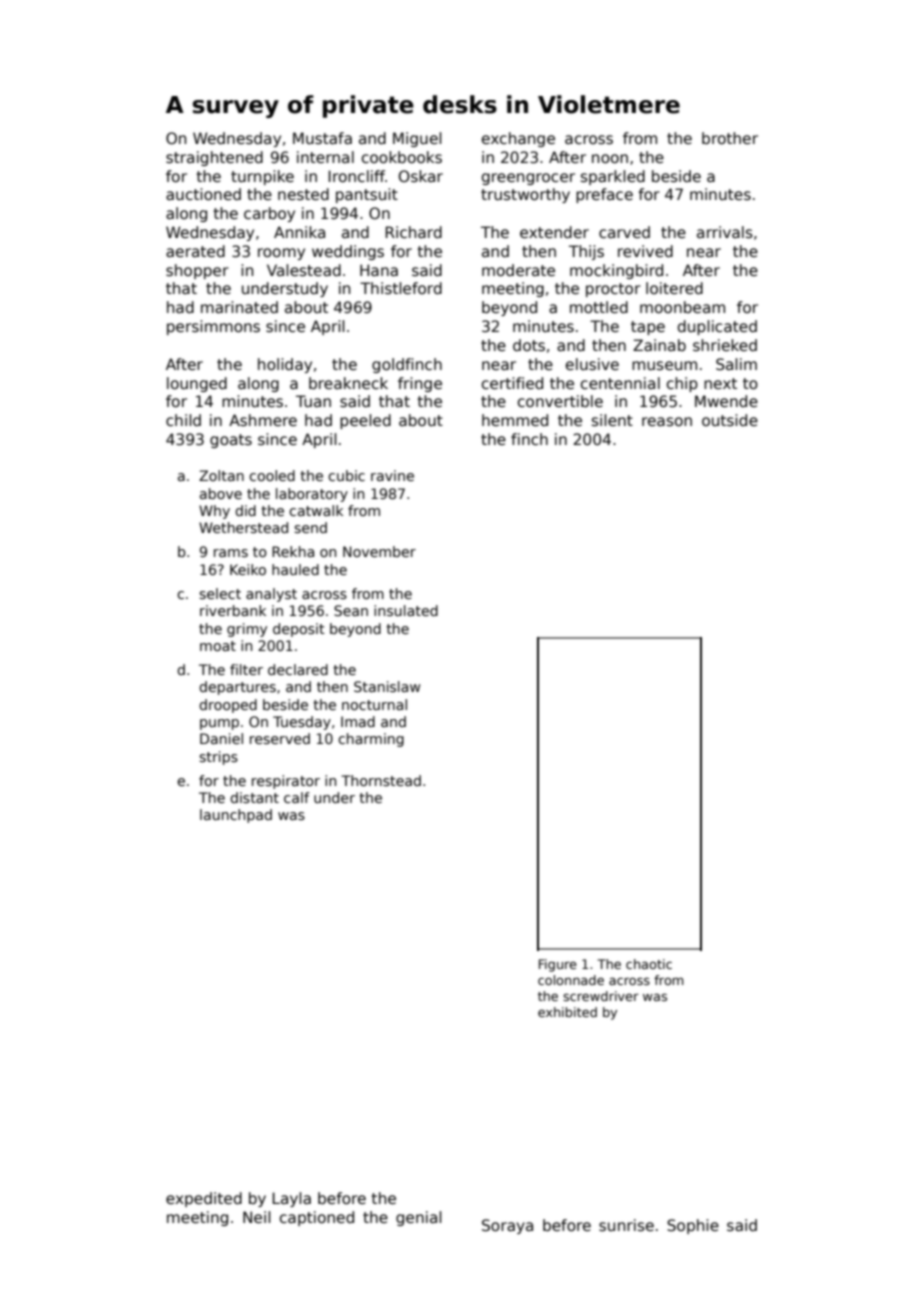  What do you see at coordinates (649, 964) in the screenshot?
I see `chaotic` at bounding box center [649, 964].
